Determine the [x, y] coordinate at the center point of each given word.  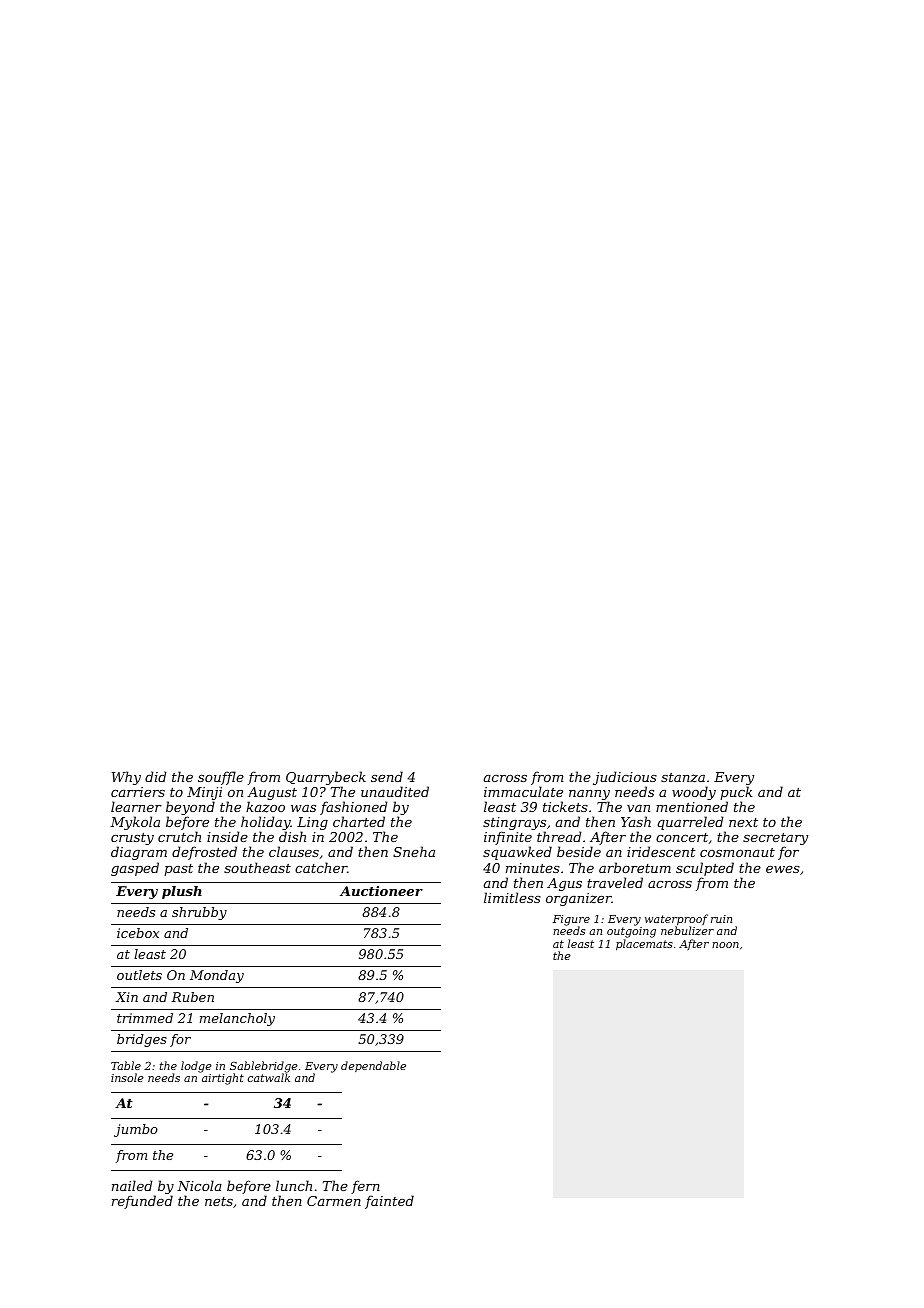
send [387, 776]
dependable [373, 1066]
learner [136, 806]
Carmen [334, 1201]
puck [736, 793]
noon [725, 945]
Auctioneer [381, 891]
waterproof [676, 920]
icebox [138, 933]
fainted [389, 1202]
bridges [142, 1040]
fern [365, 1187]
